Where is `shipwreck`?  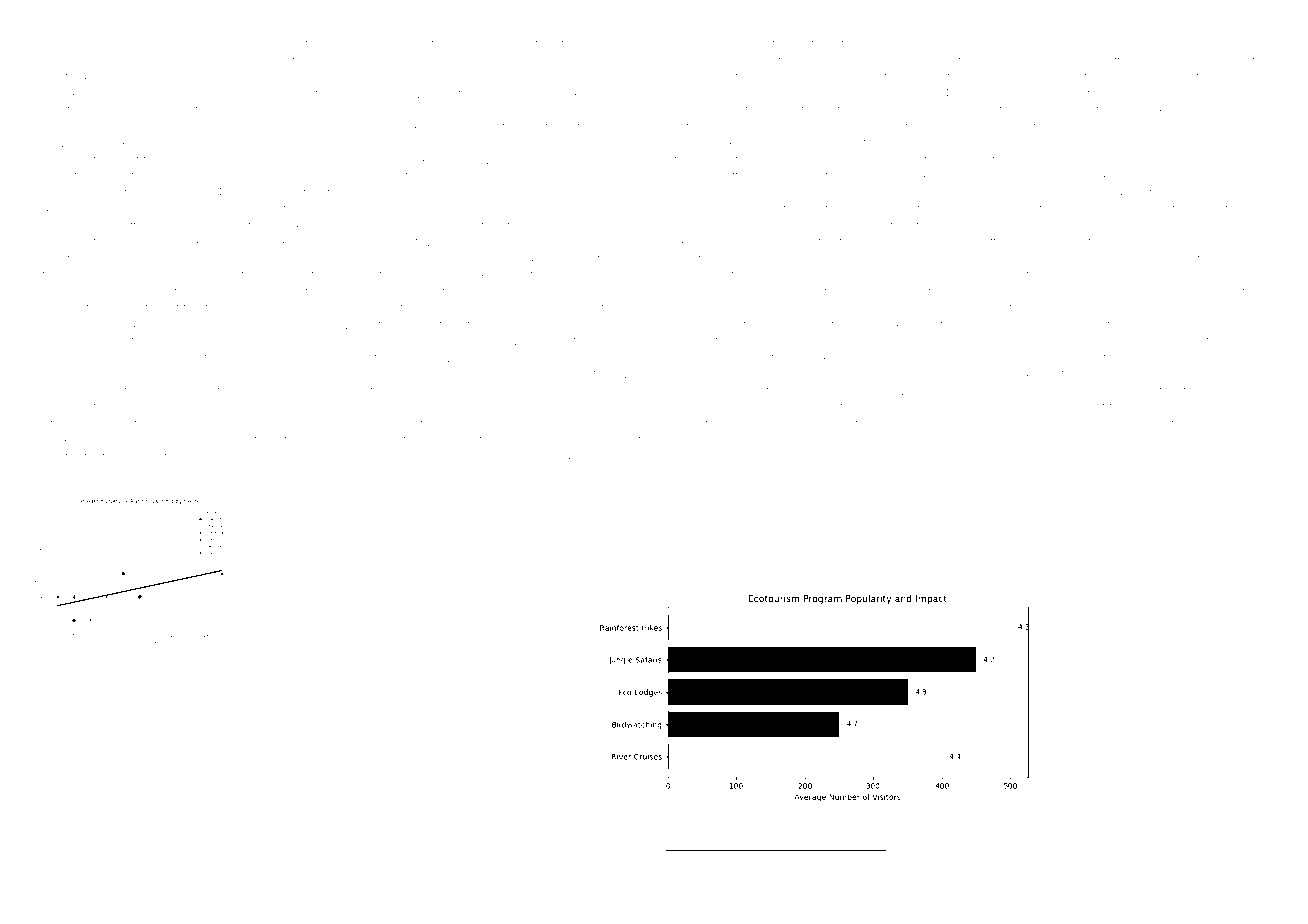
shipwreck is located at coordinates (504, 456).
